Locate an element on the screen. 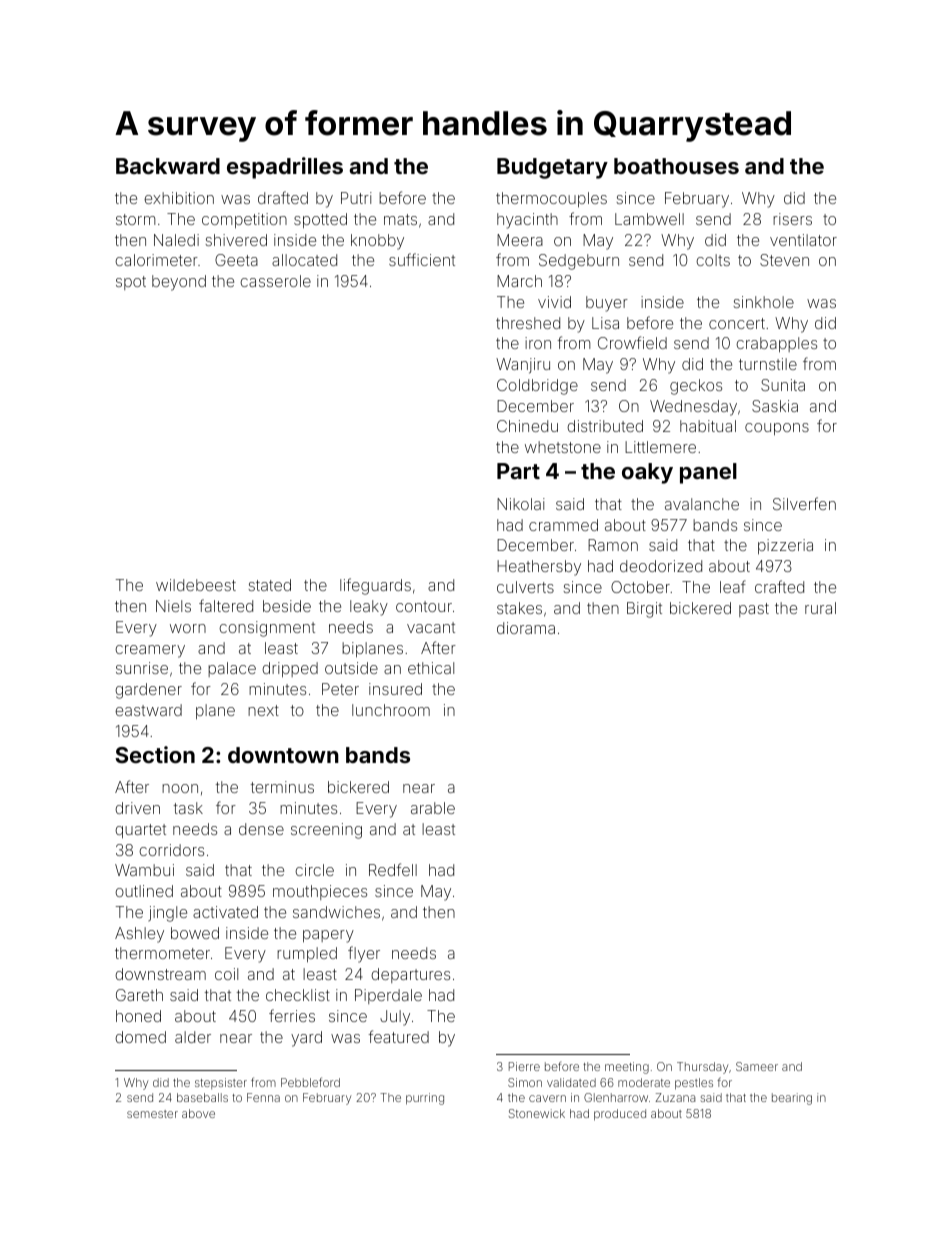  Nikolai is located at coordinates (521, 504).
